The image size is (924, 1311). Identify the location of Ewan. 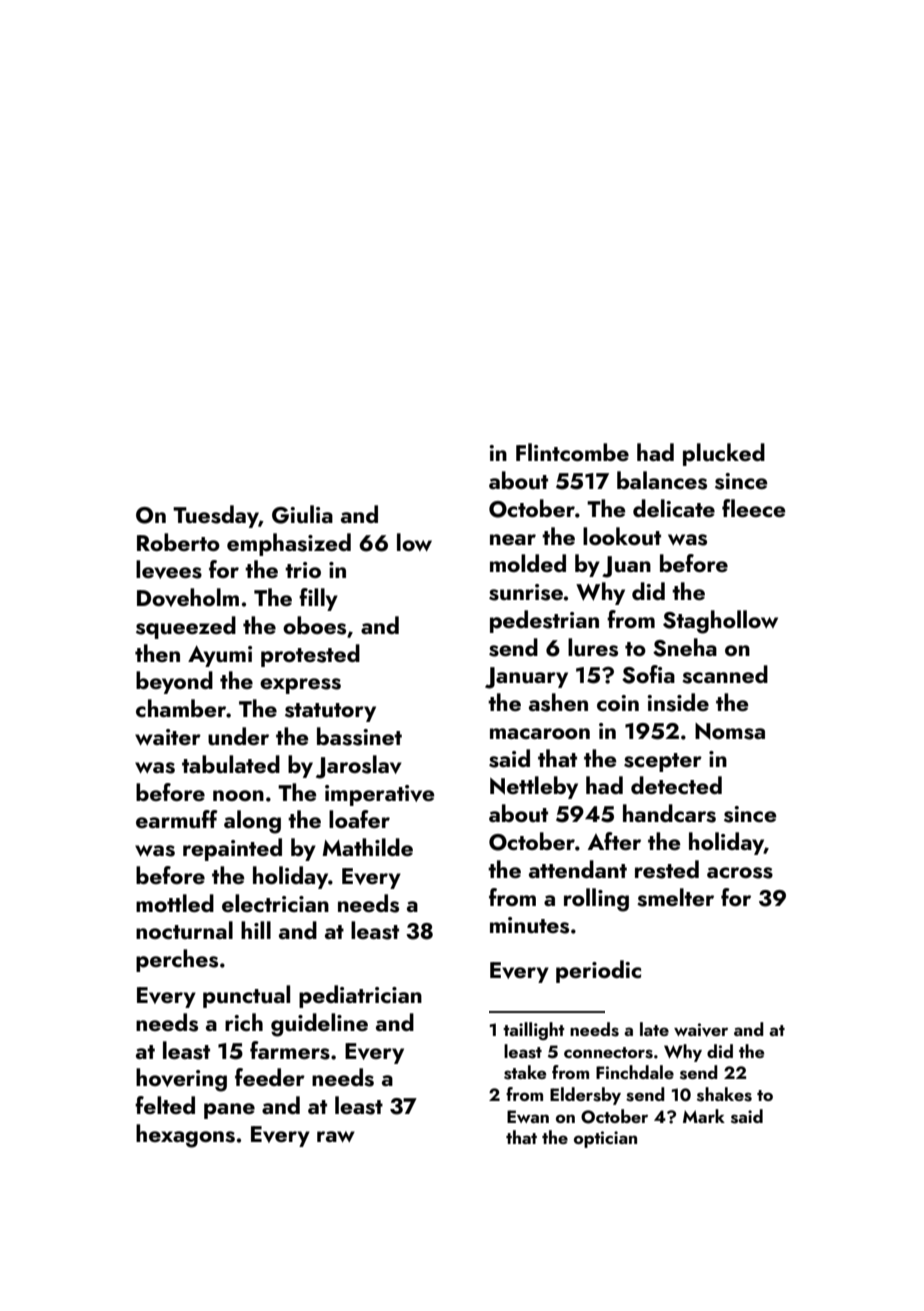
(528, 1116).
